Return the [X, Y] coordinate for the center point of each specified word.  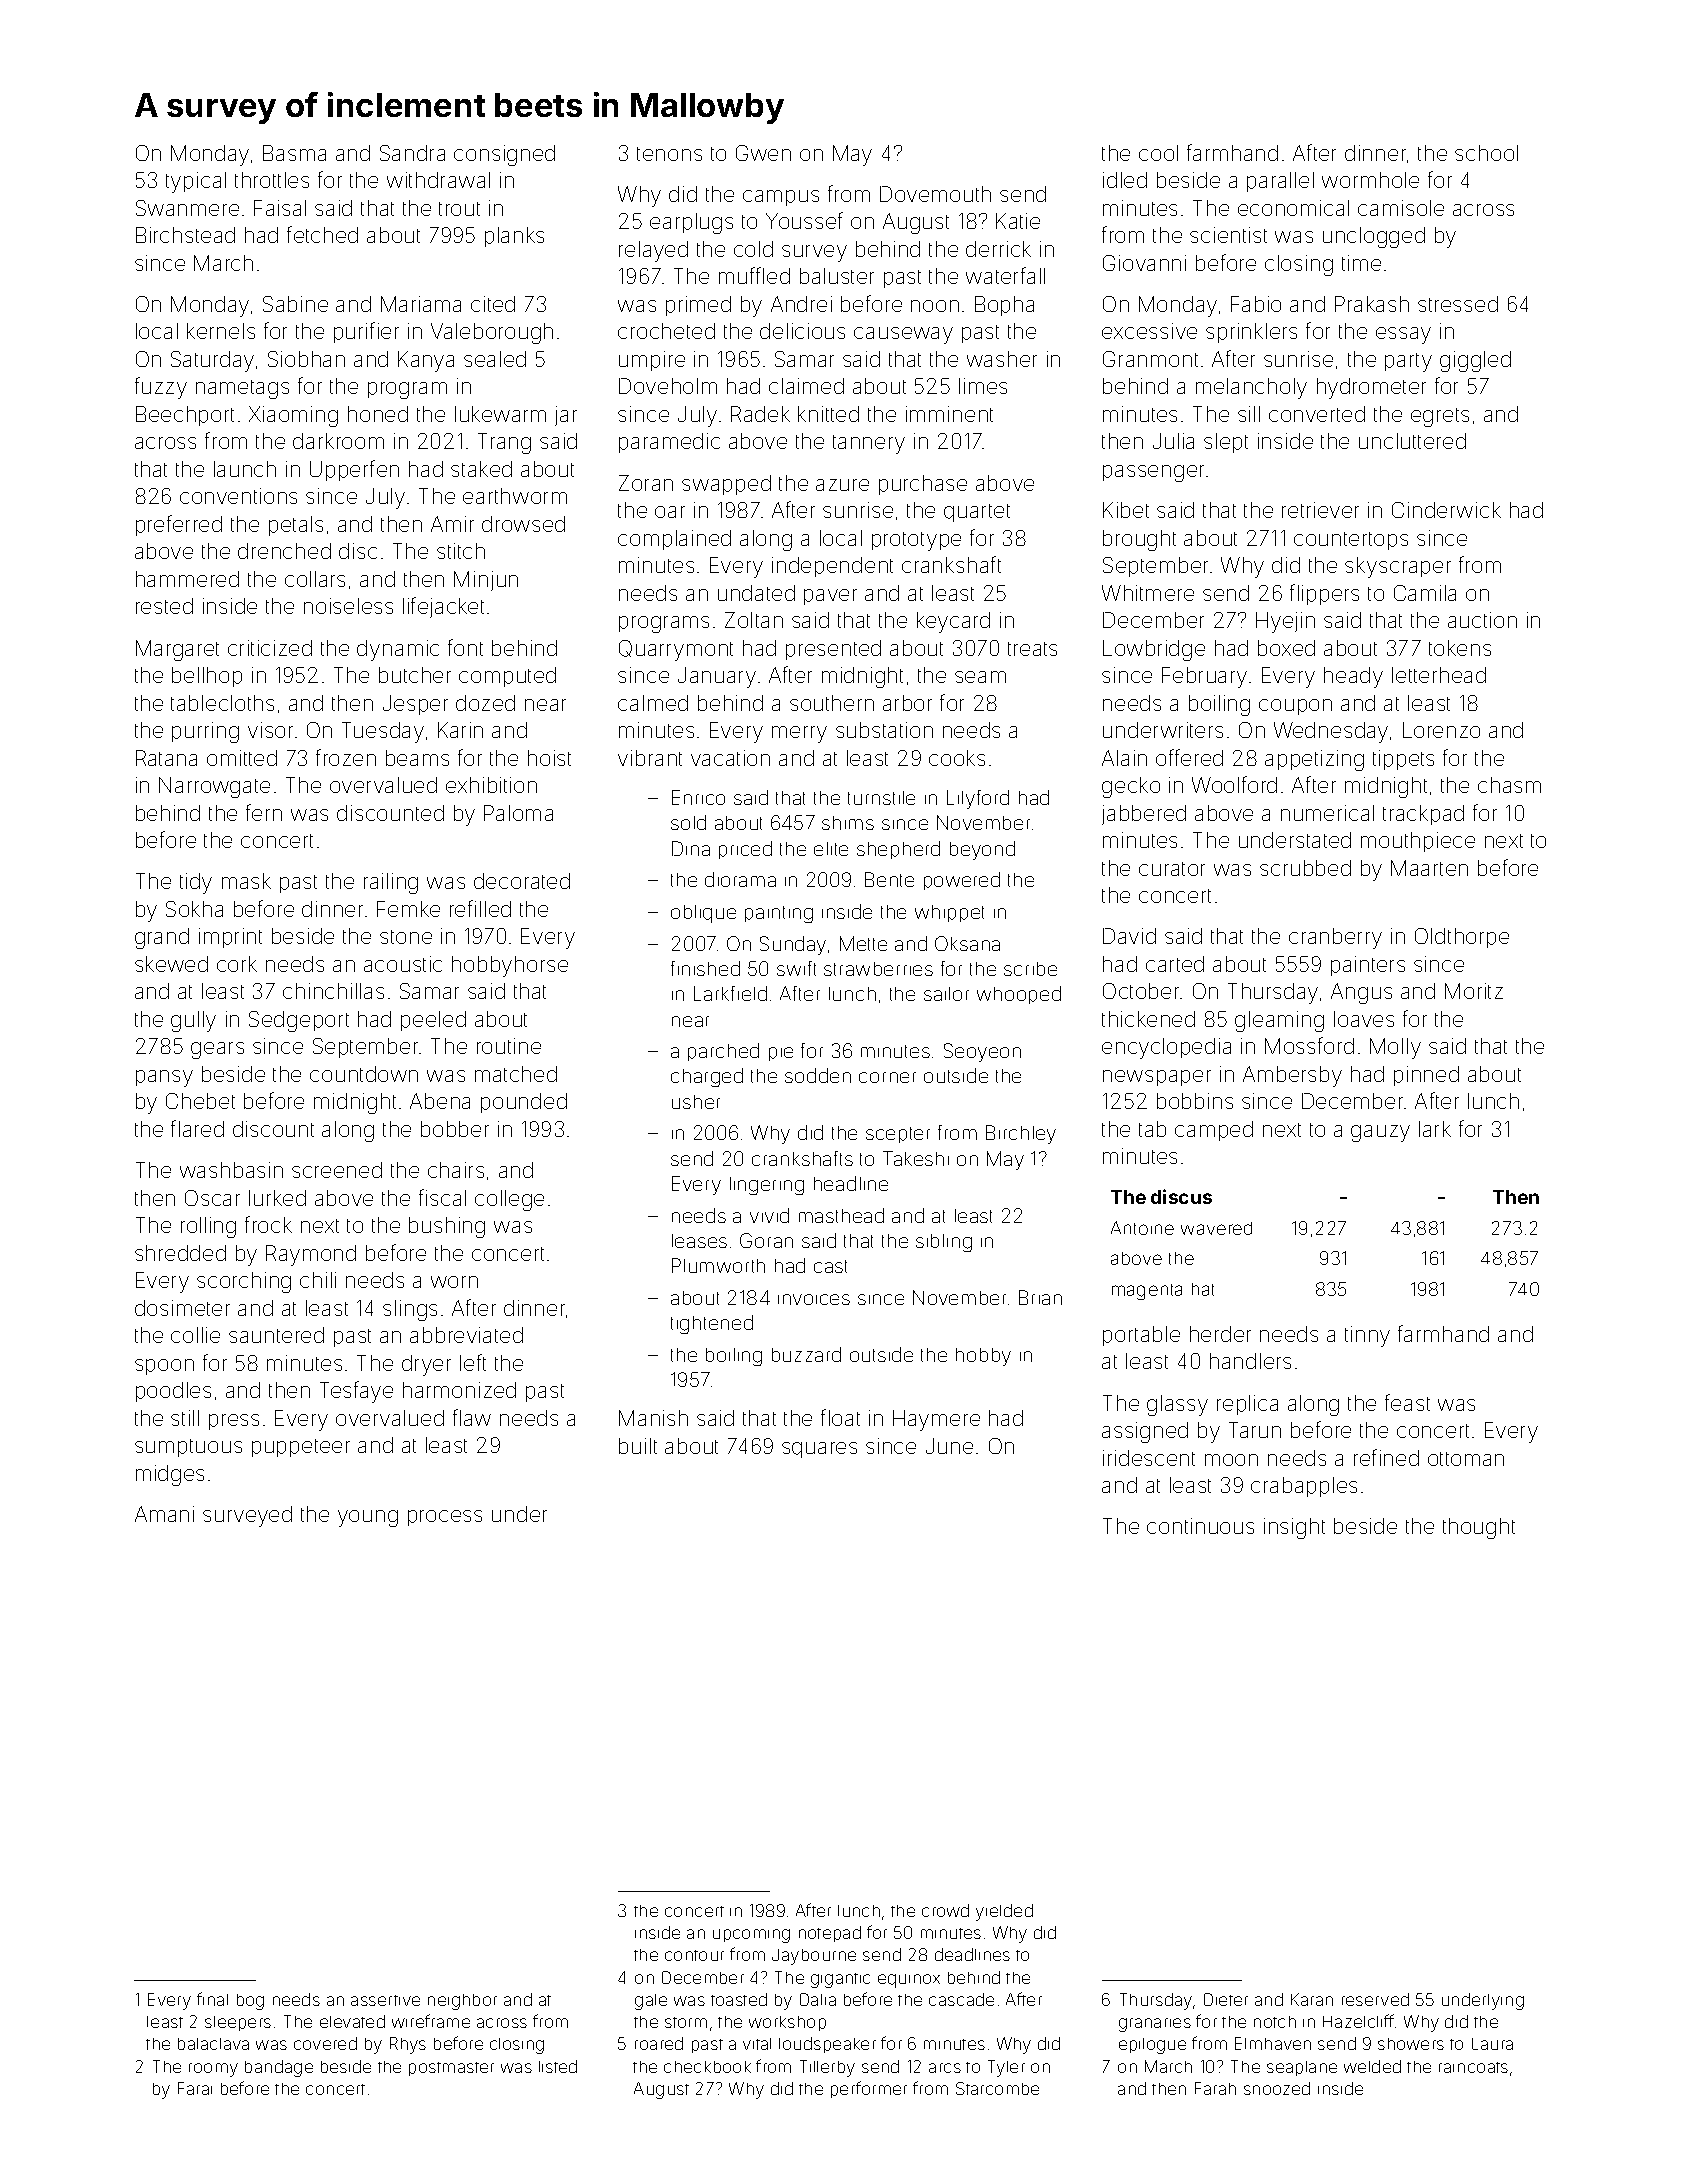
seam [980, 677]
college [509, 1200]
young [368, 1518]
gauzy [1380, 1133]
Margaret [177, 650]
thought [1479, 1528]
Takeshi [916, 1158]
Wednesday [1331, 732]
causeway [903, 335]
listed [558, 2066]
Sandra [412, 153]
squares [819, 1450]
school [1486, 153]
